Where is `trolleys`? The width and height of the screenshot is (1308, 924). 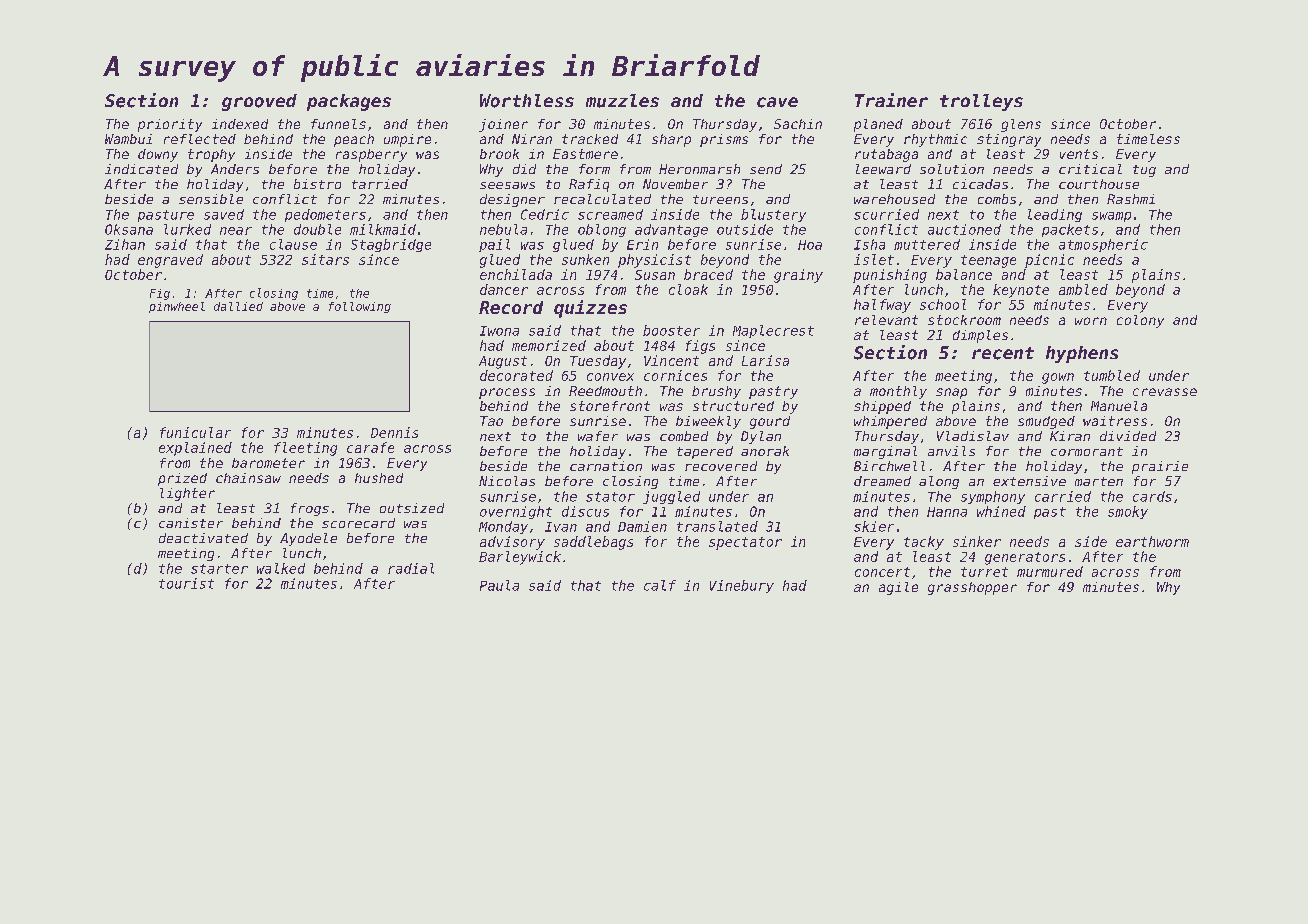
trolleys is located at coordinates (981, 102).
